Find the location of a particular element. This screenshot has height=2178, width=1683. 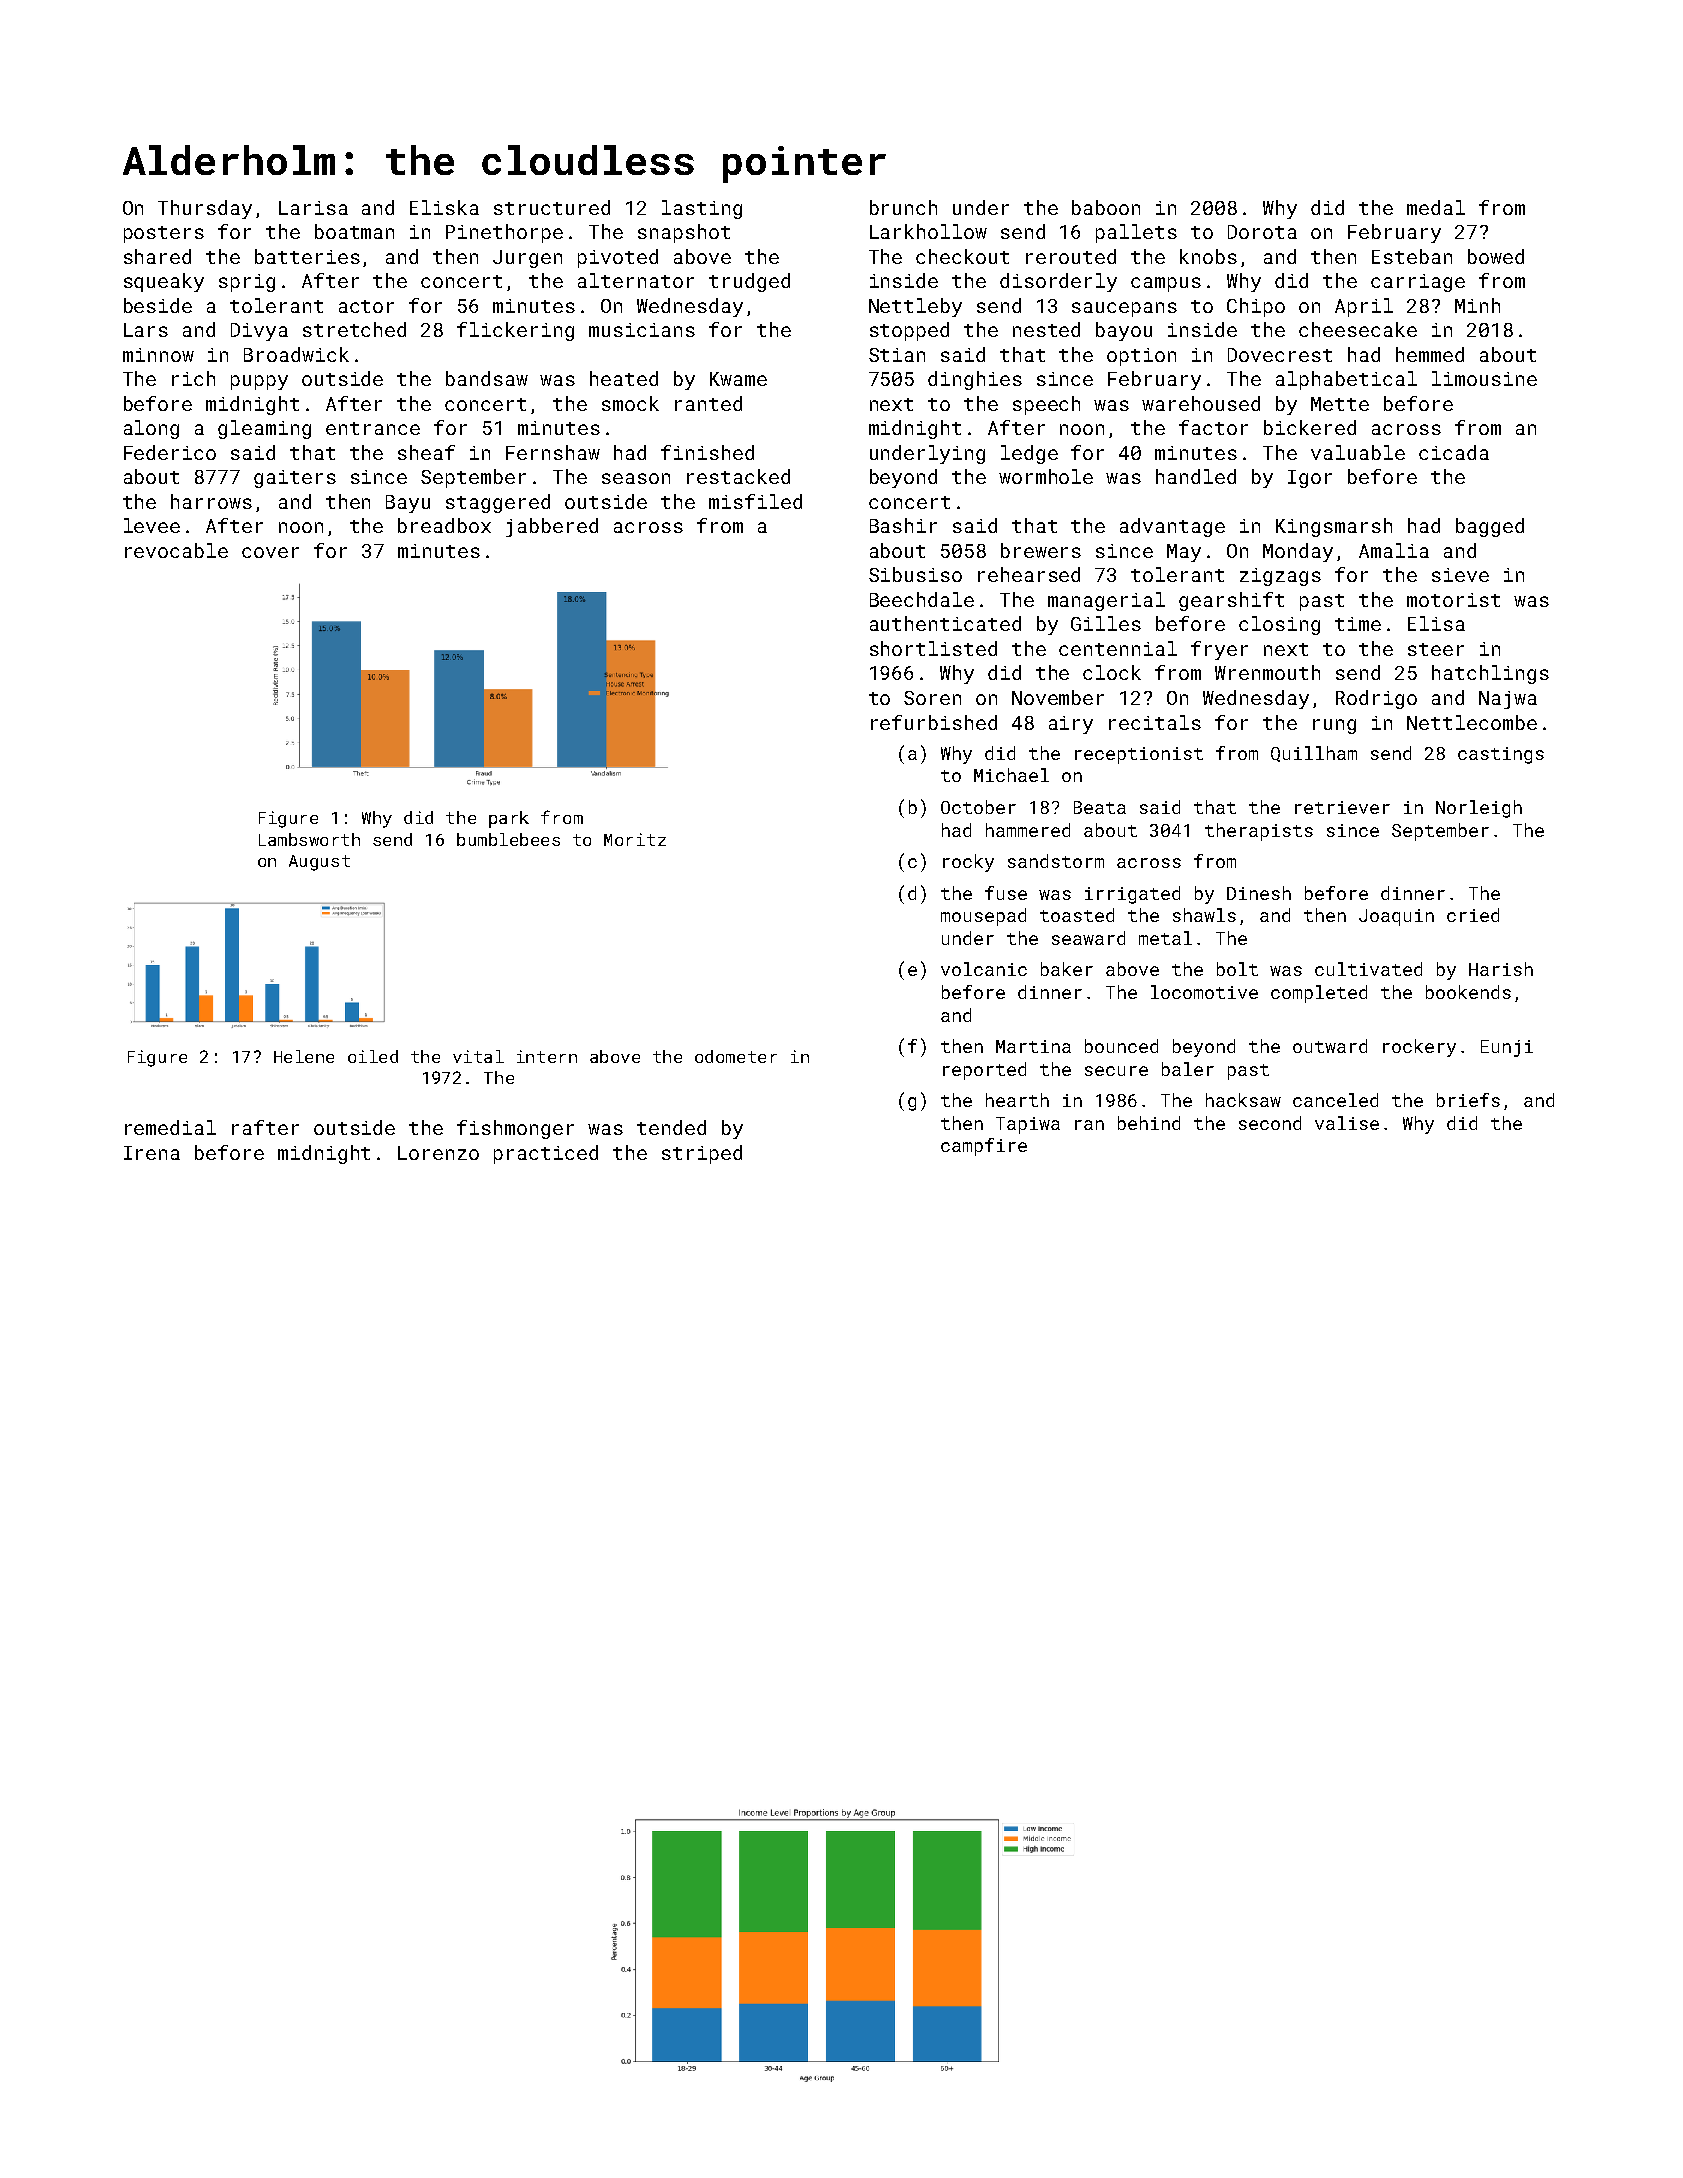

Bayu is located at coordinates (408, 504).
